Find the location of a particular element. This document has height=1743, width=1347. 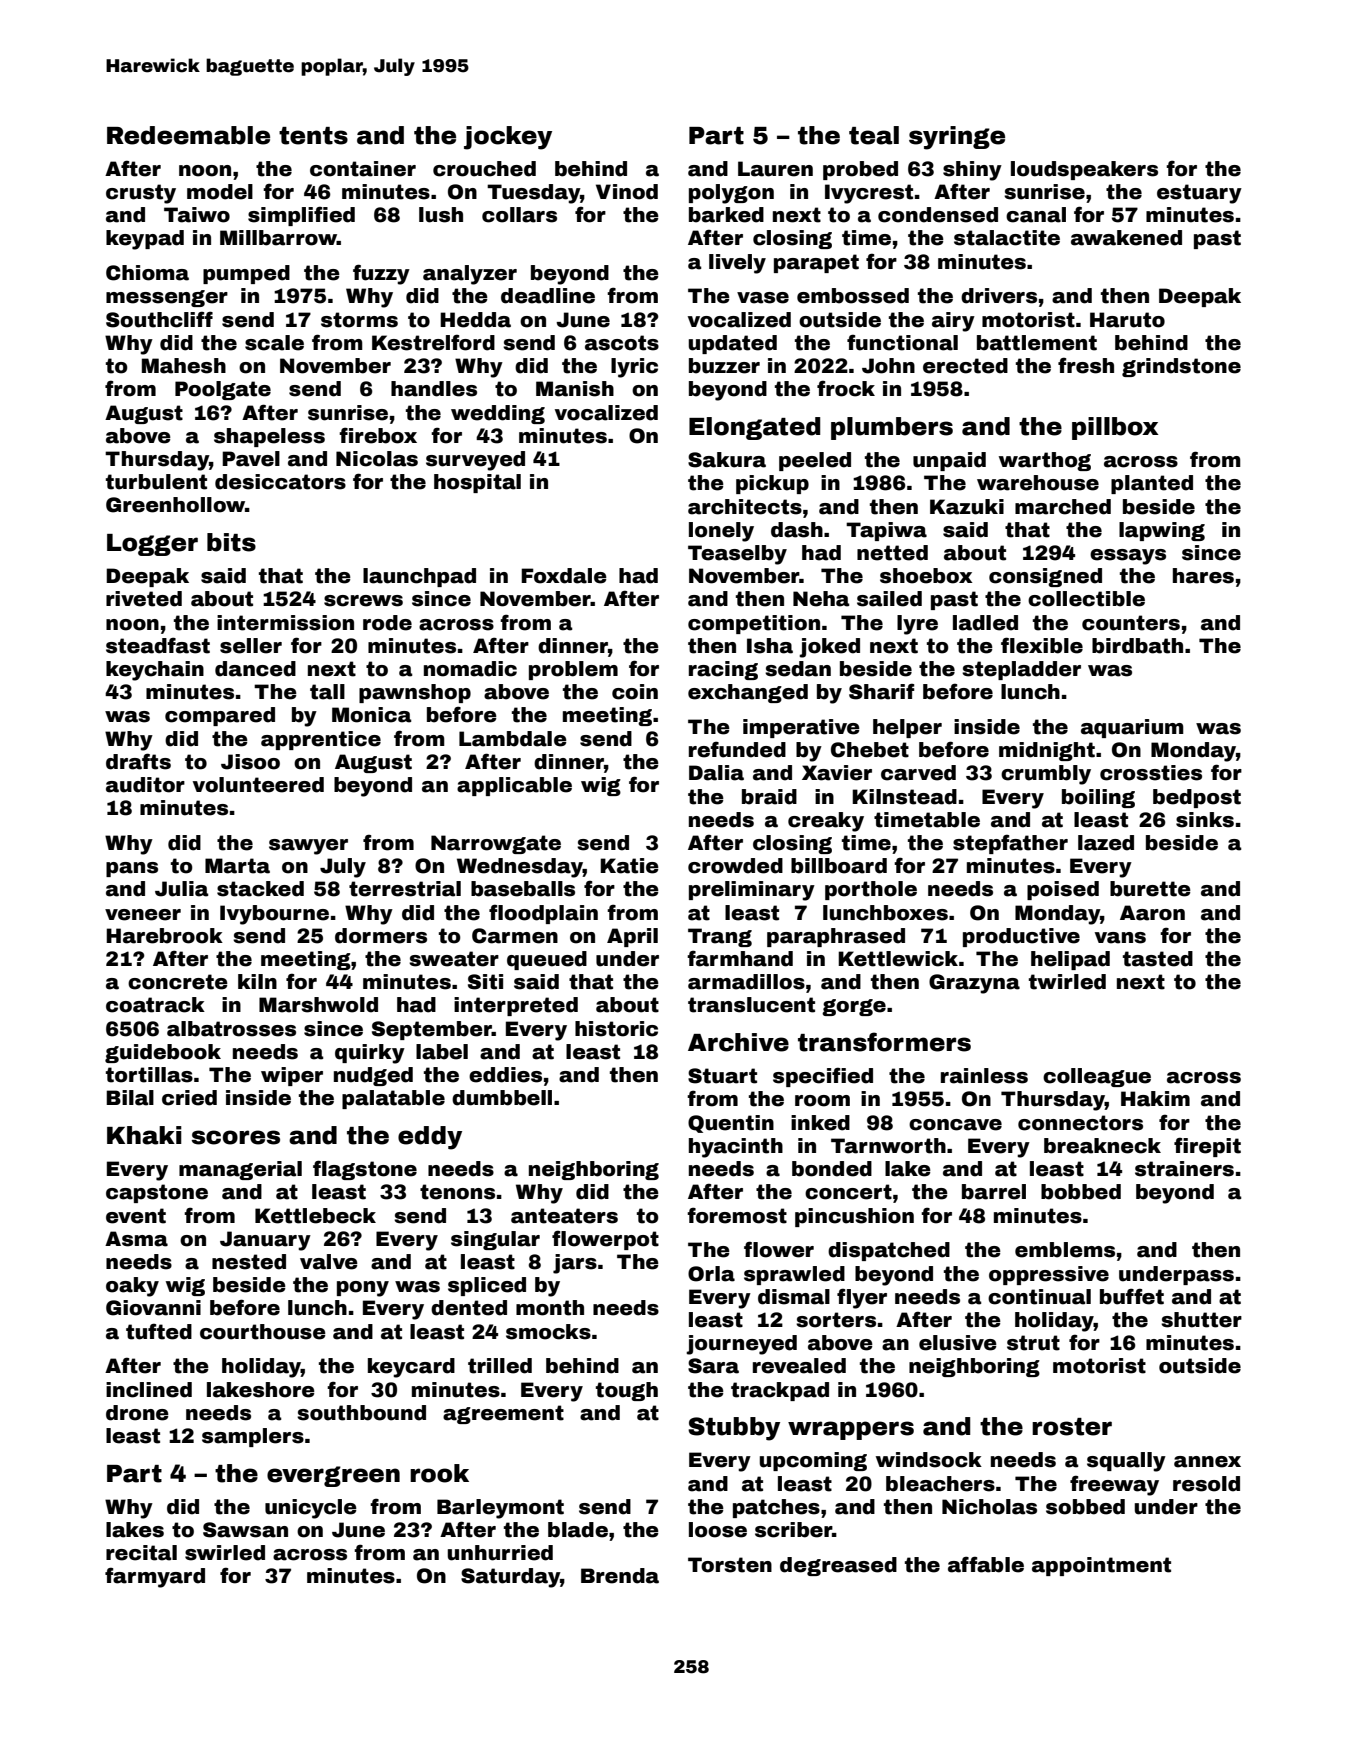

freeway is located at coordinates (1114, 1485).
